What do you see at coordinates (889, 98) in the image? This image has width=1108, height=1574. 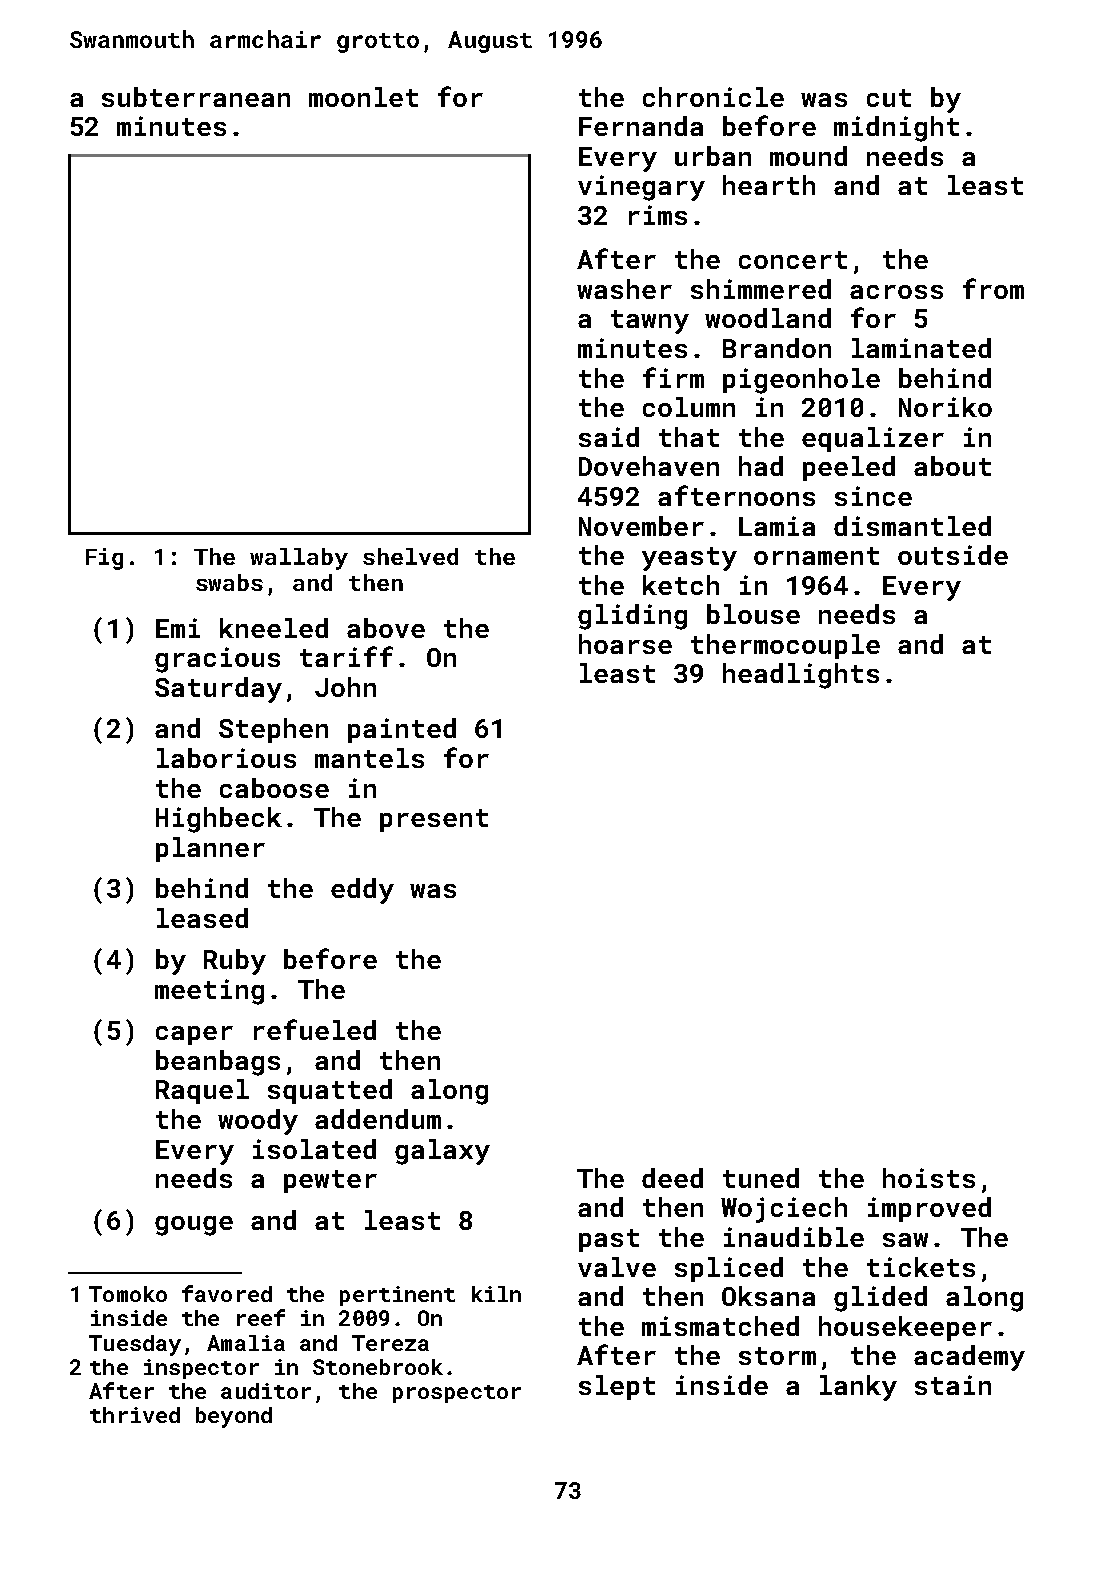 I see `cut` at bounding box center [889, 98].
